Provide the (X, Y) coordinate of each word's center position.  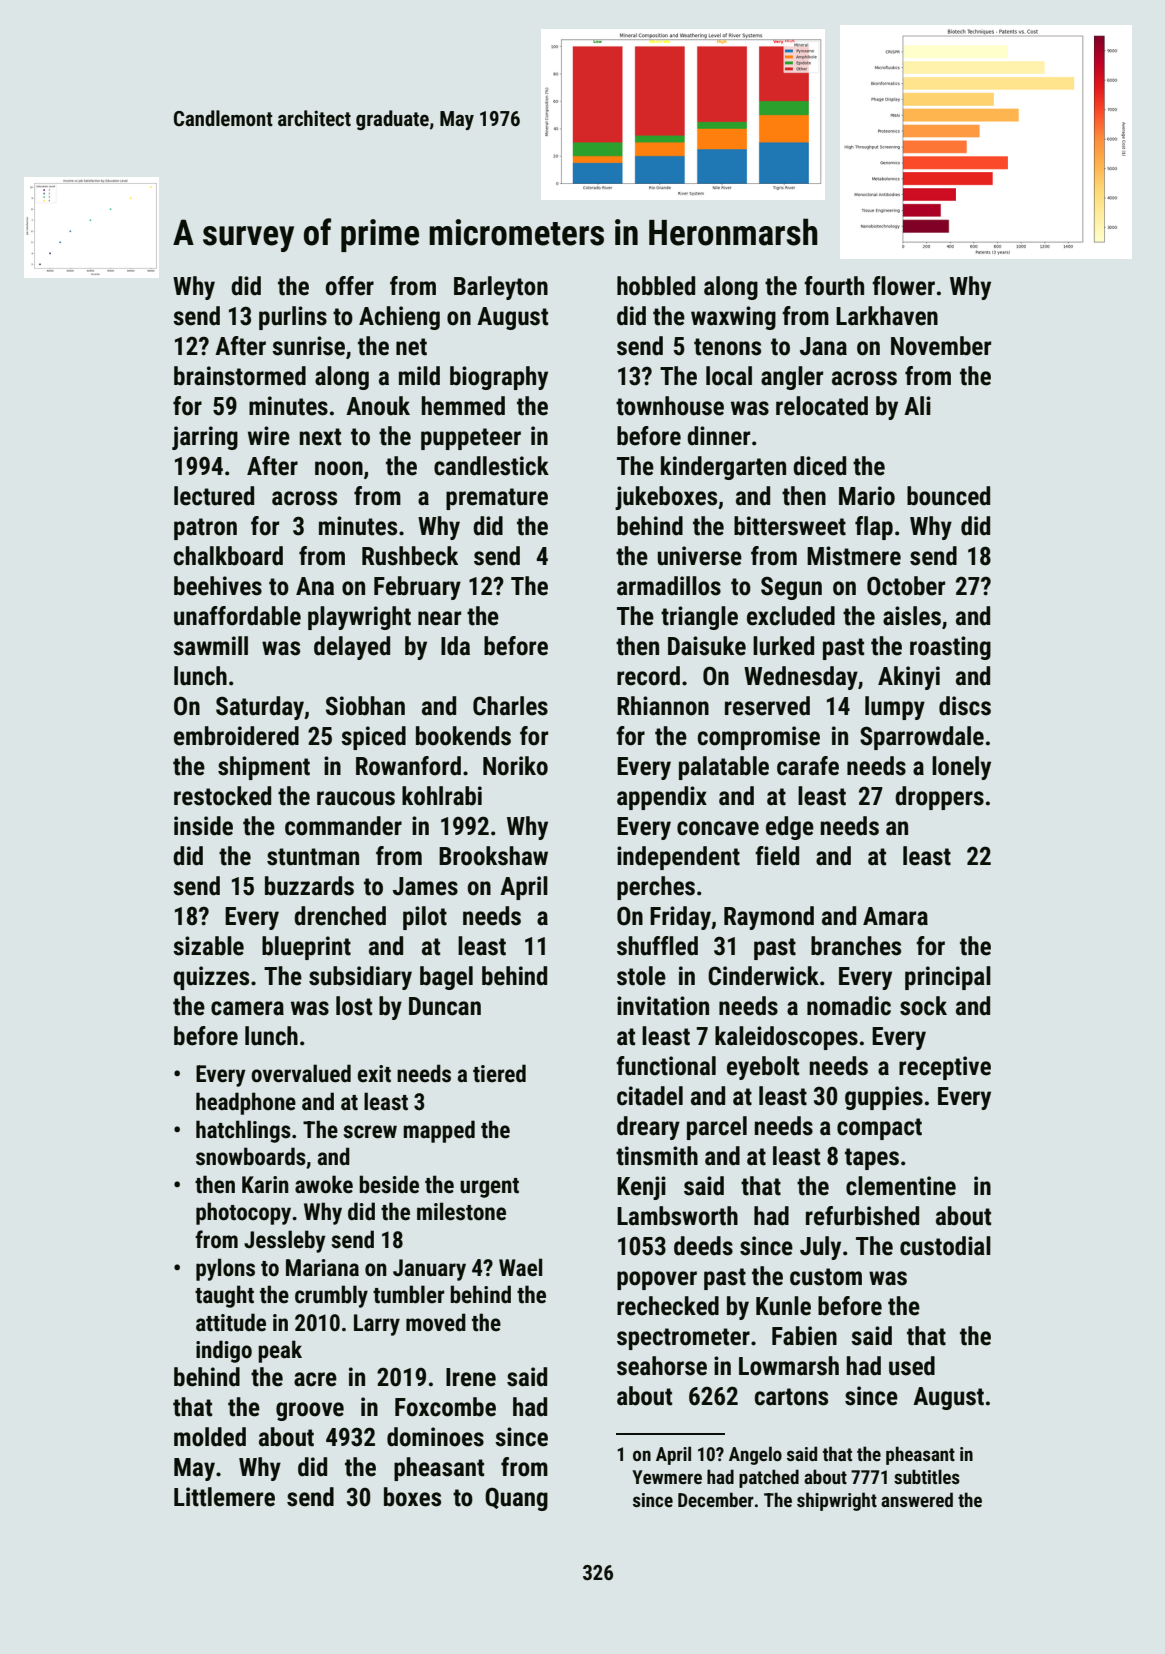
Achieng (399, 318)
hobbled (656, 286)
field (777, 856)
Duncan (445, 1006)
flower (903, 286)
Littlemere (224, 1497)
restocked (222, 796)
